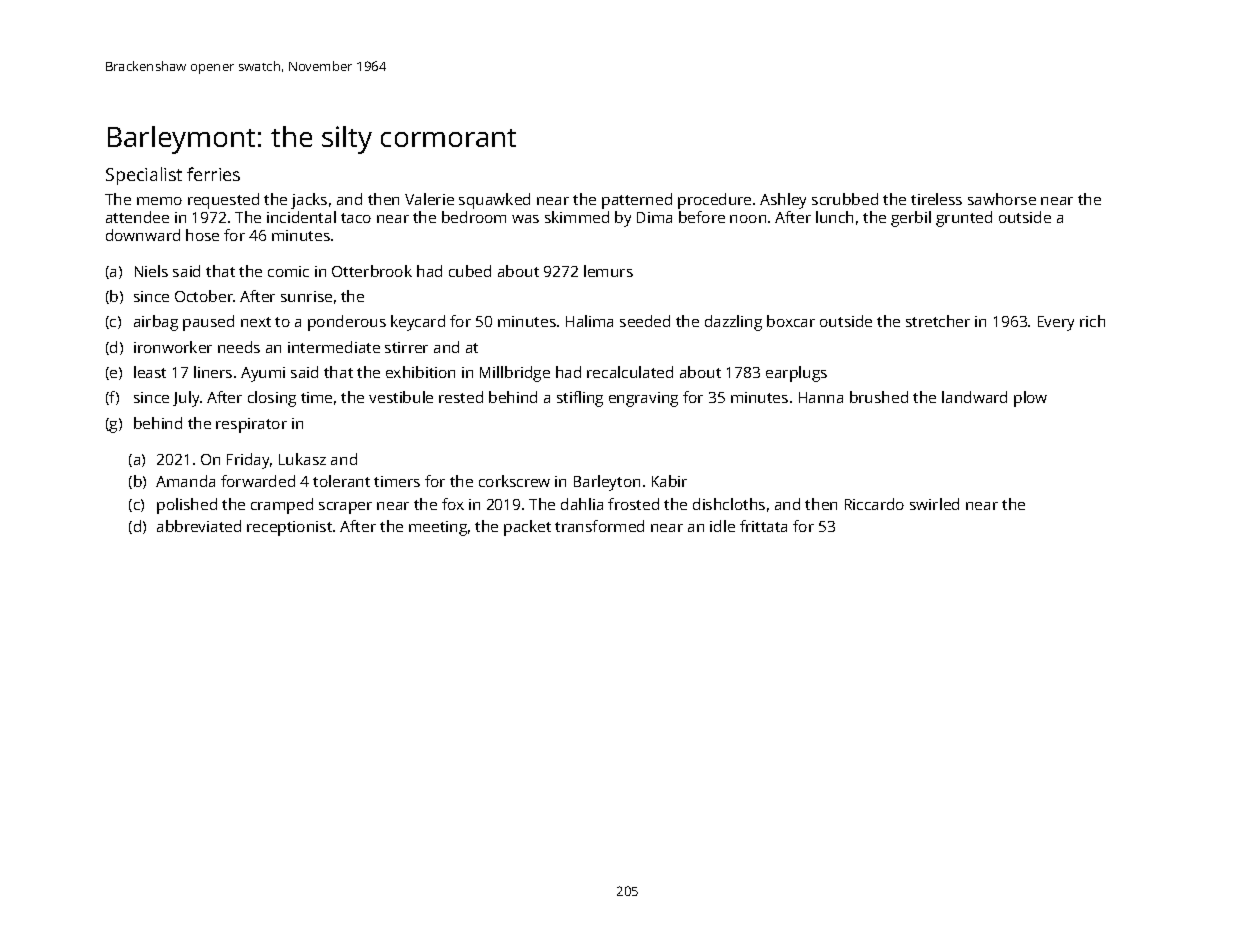 Image resolution: width=1233 pixels, height=952 pixels. What do you see at coordinates (796, 374) in the screenshot?
I see `earplugs` at bounding box center [796, 374].
